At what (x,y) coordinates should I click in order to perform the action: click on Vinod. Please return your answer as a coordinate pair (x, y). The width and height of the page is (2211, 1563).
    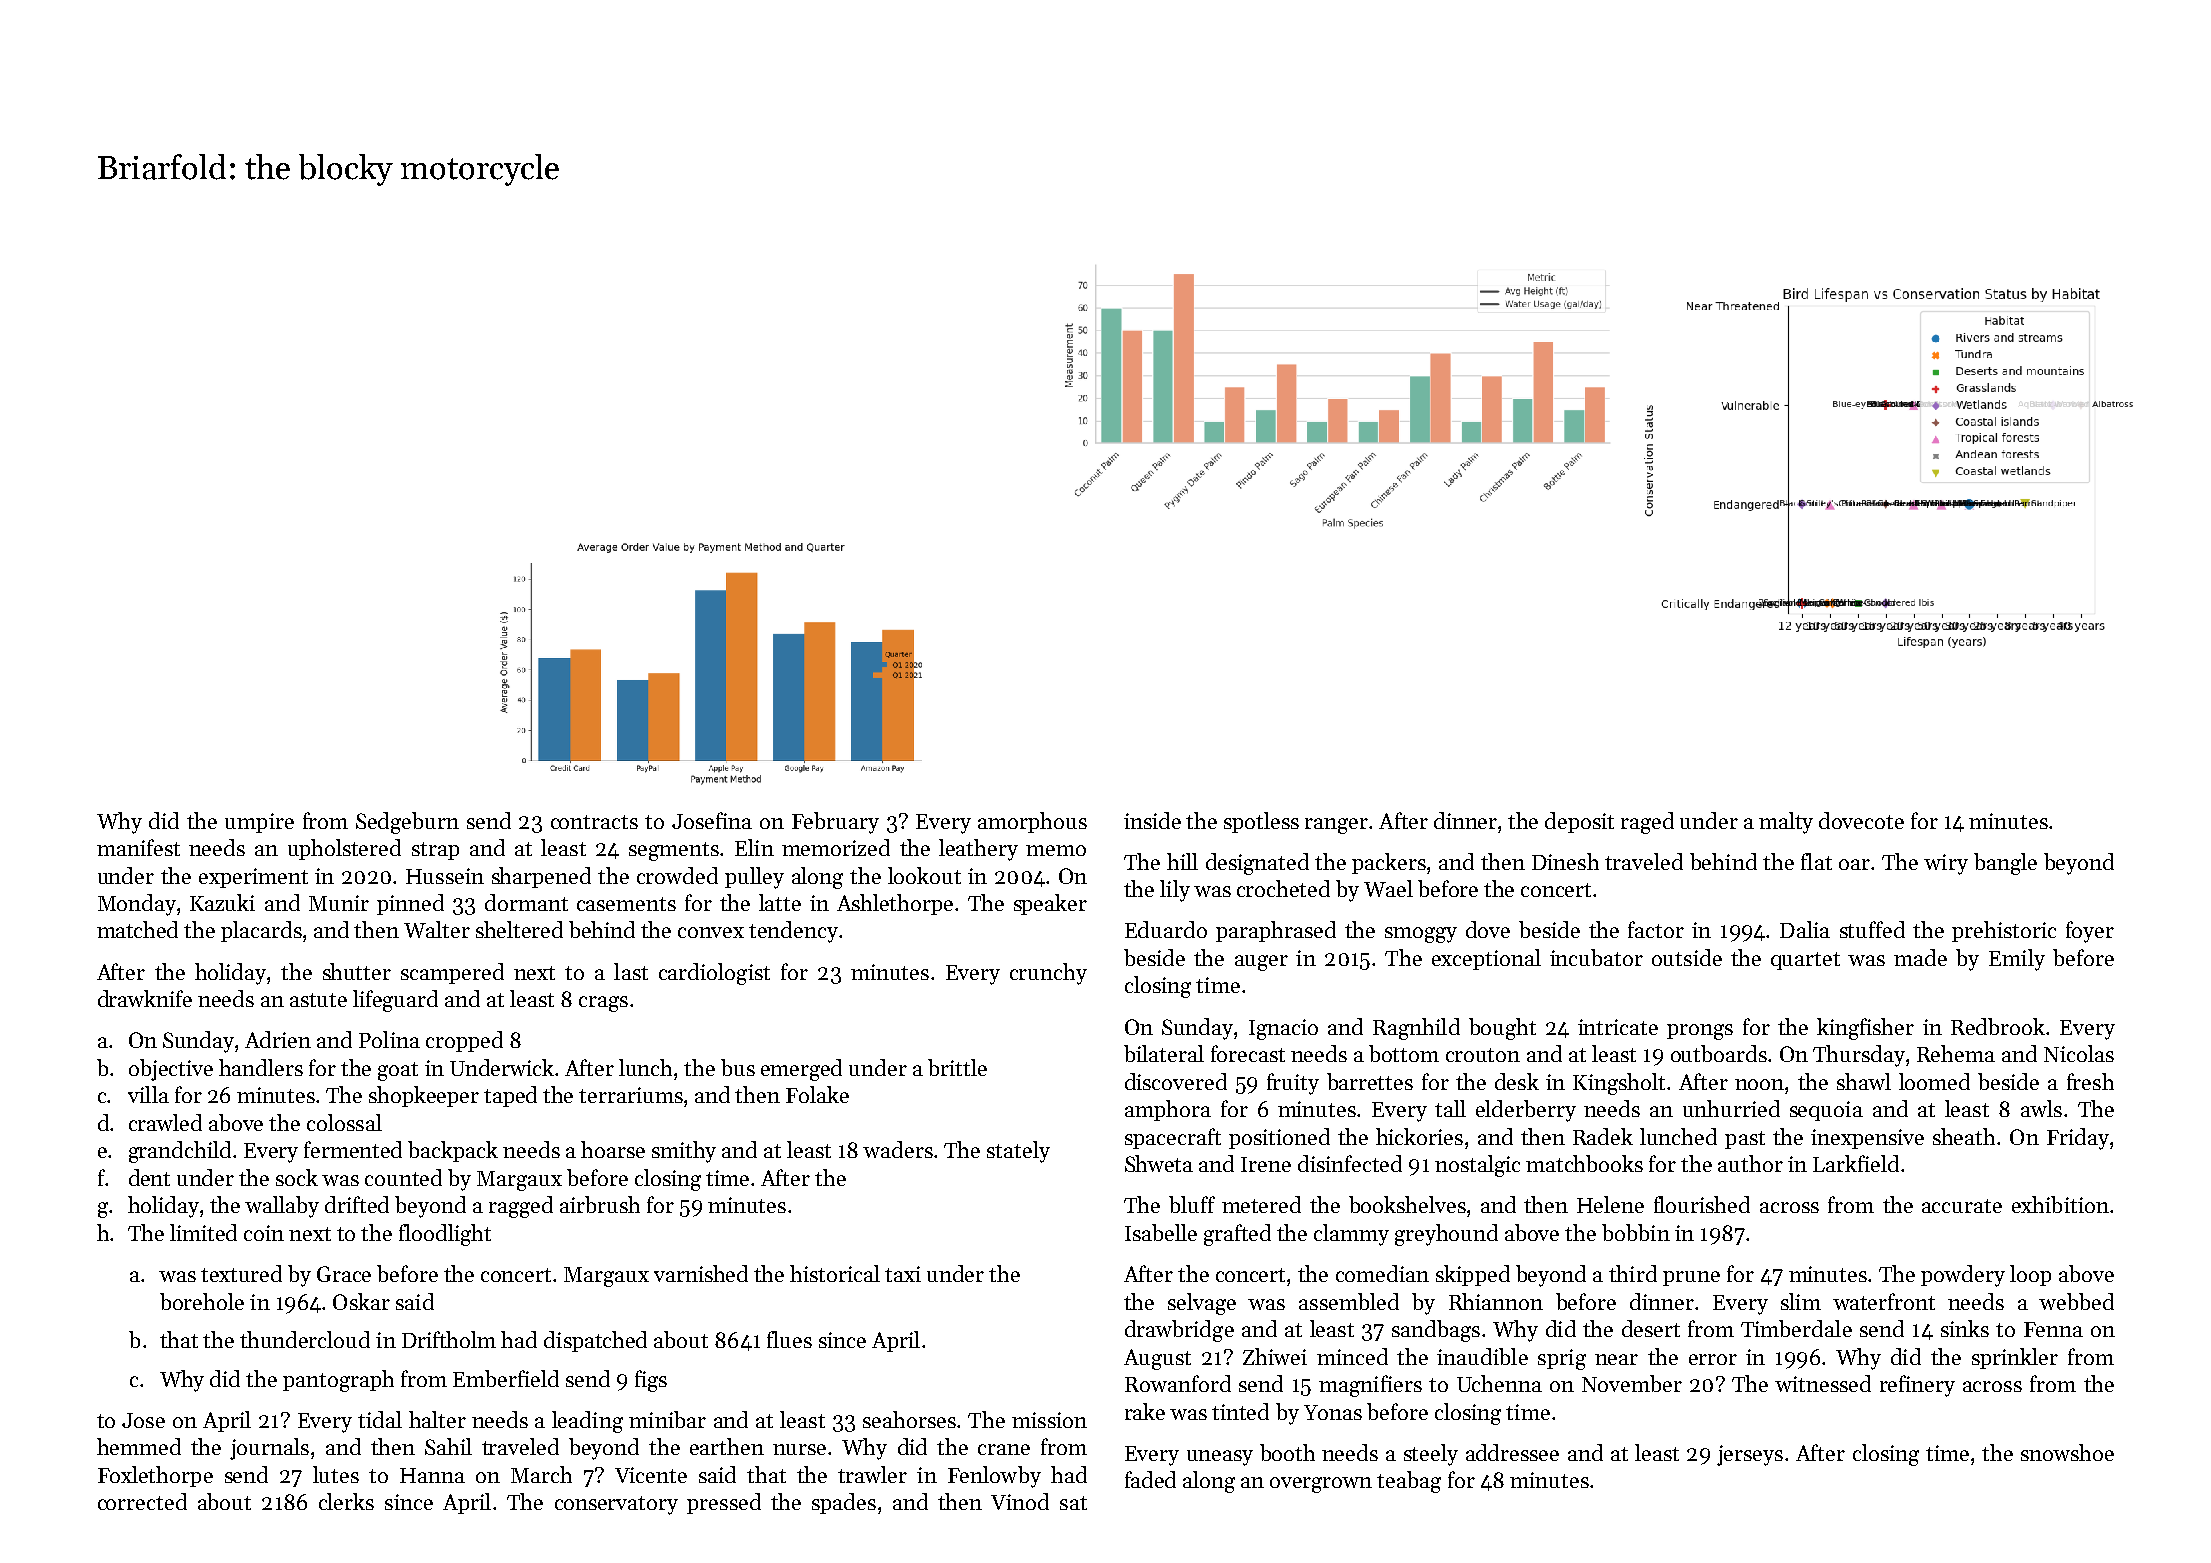
    Looking at the image, I should click on (1020, 1501).
